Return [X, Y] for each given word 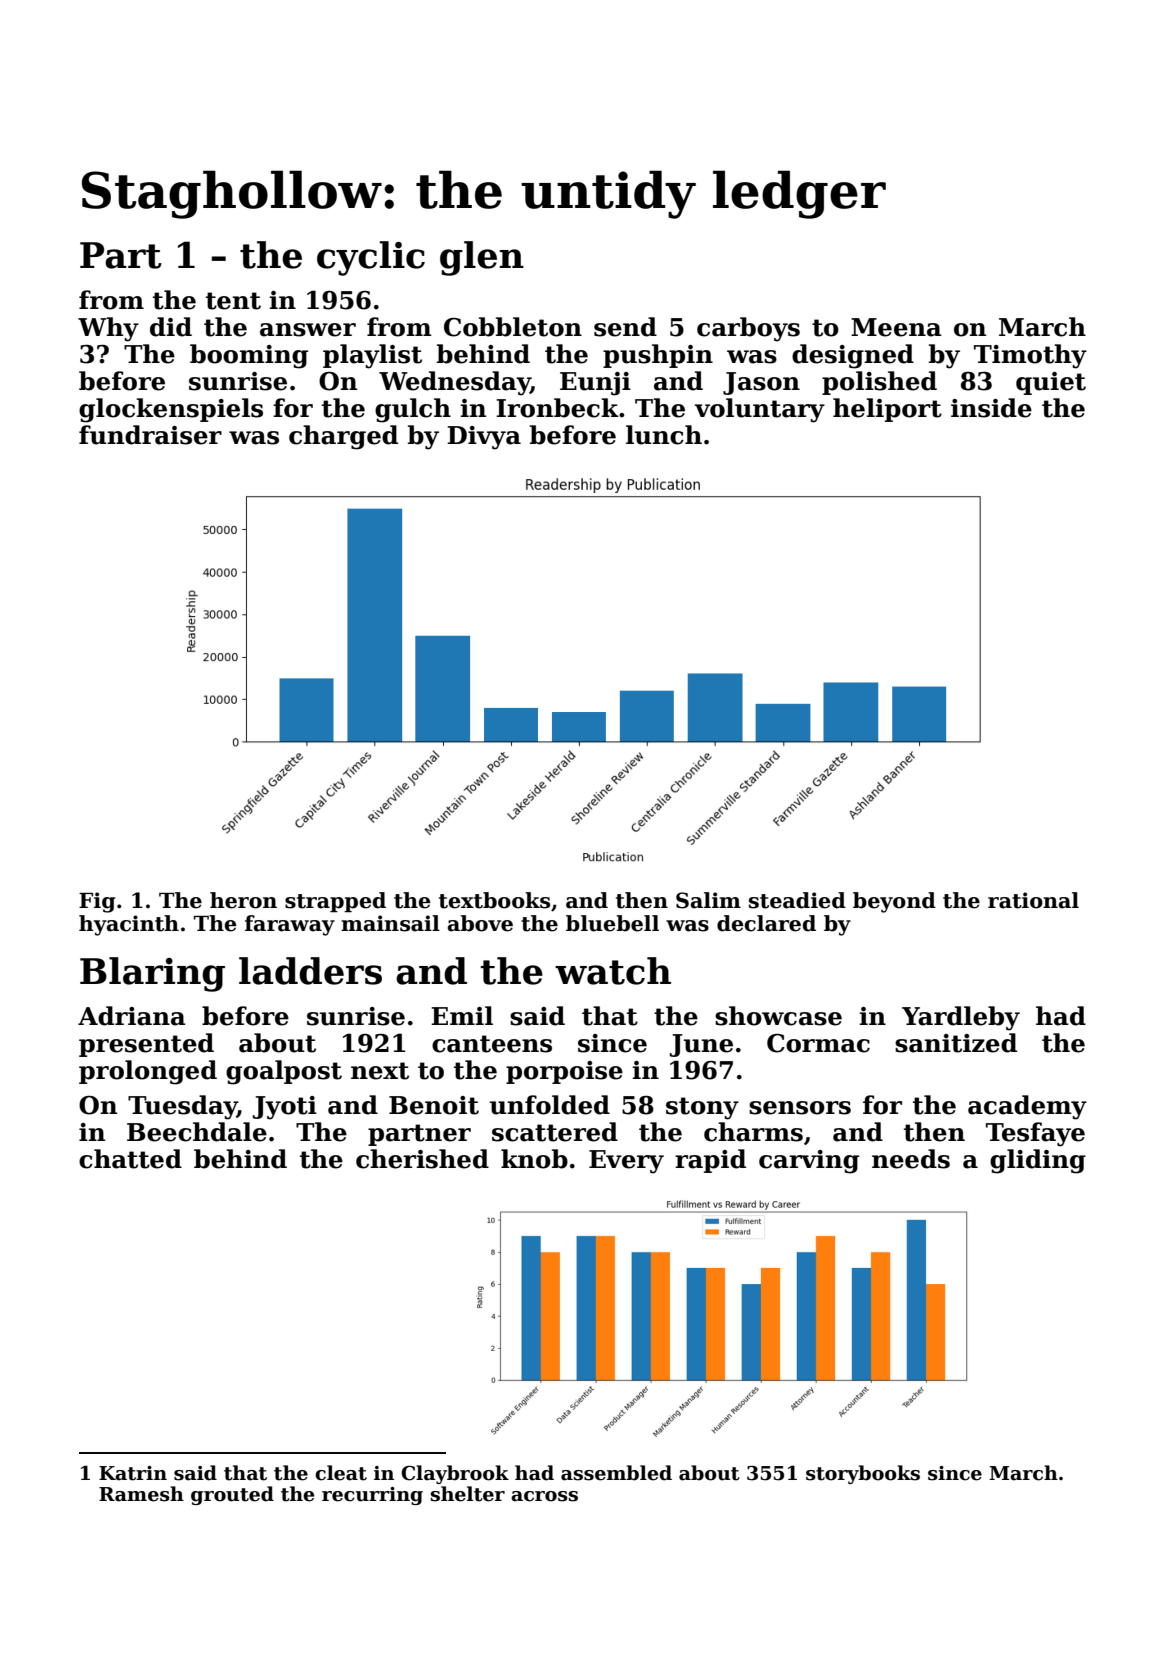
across [544, 1496]
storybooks [863, 1474]
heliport [887, 410]
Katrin [133, 1473]
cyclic [371, 258]
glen [482, 258]
